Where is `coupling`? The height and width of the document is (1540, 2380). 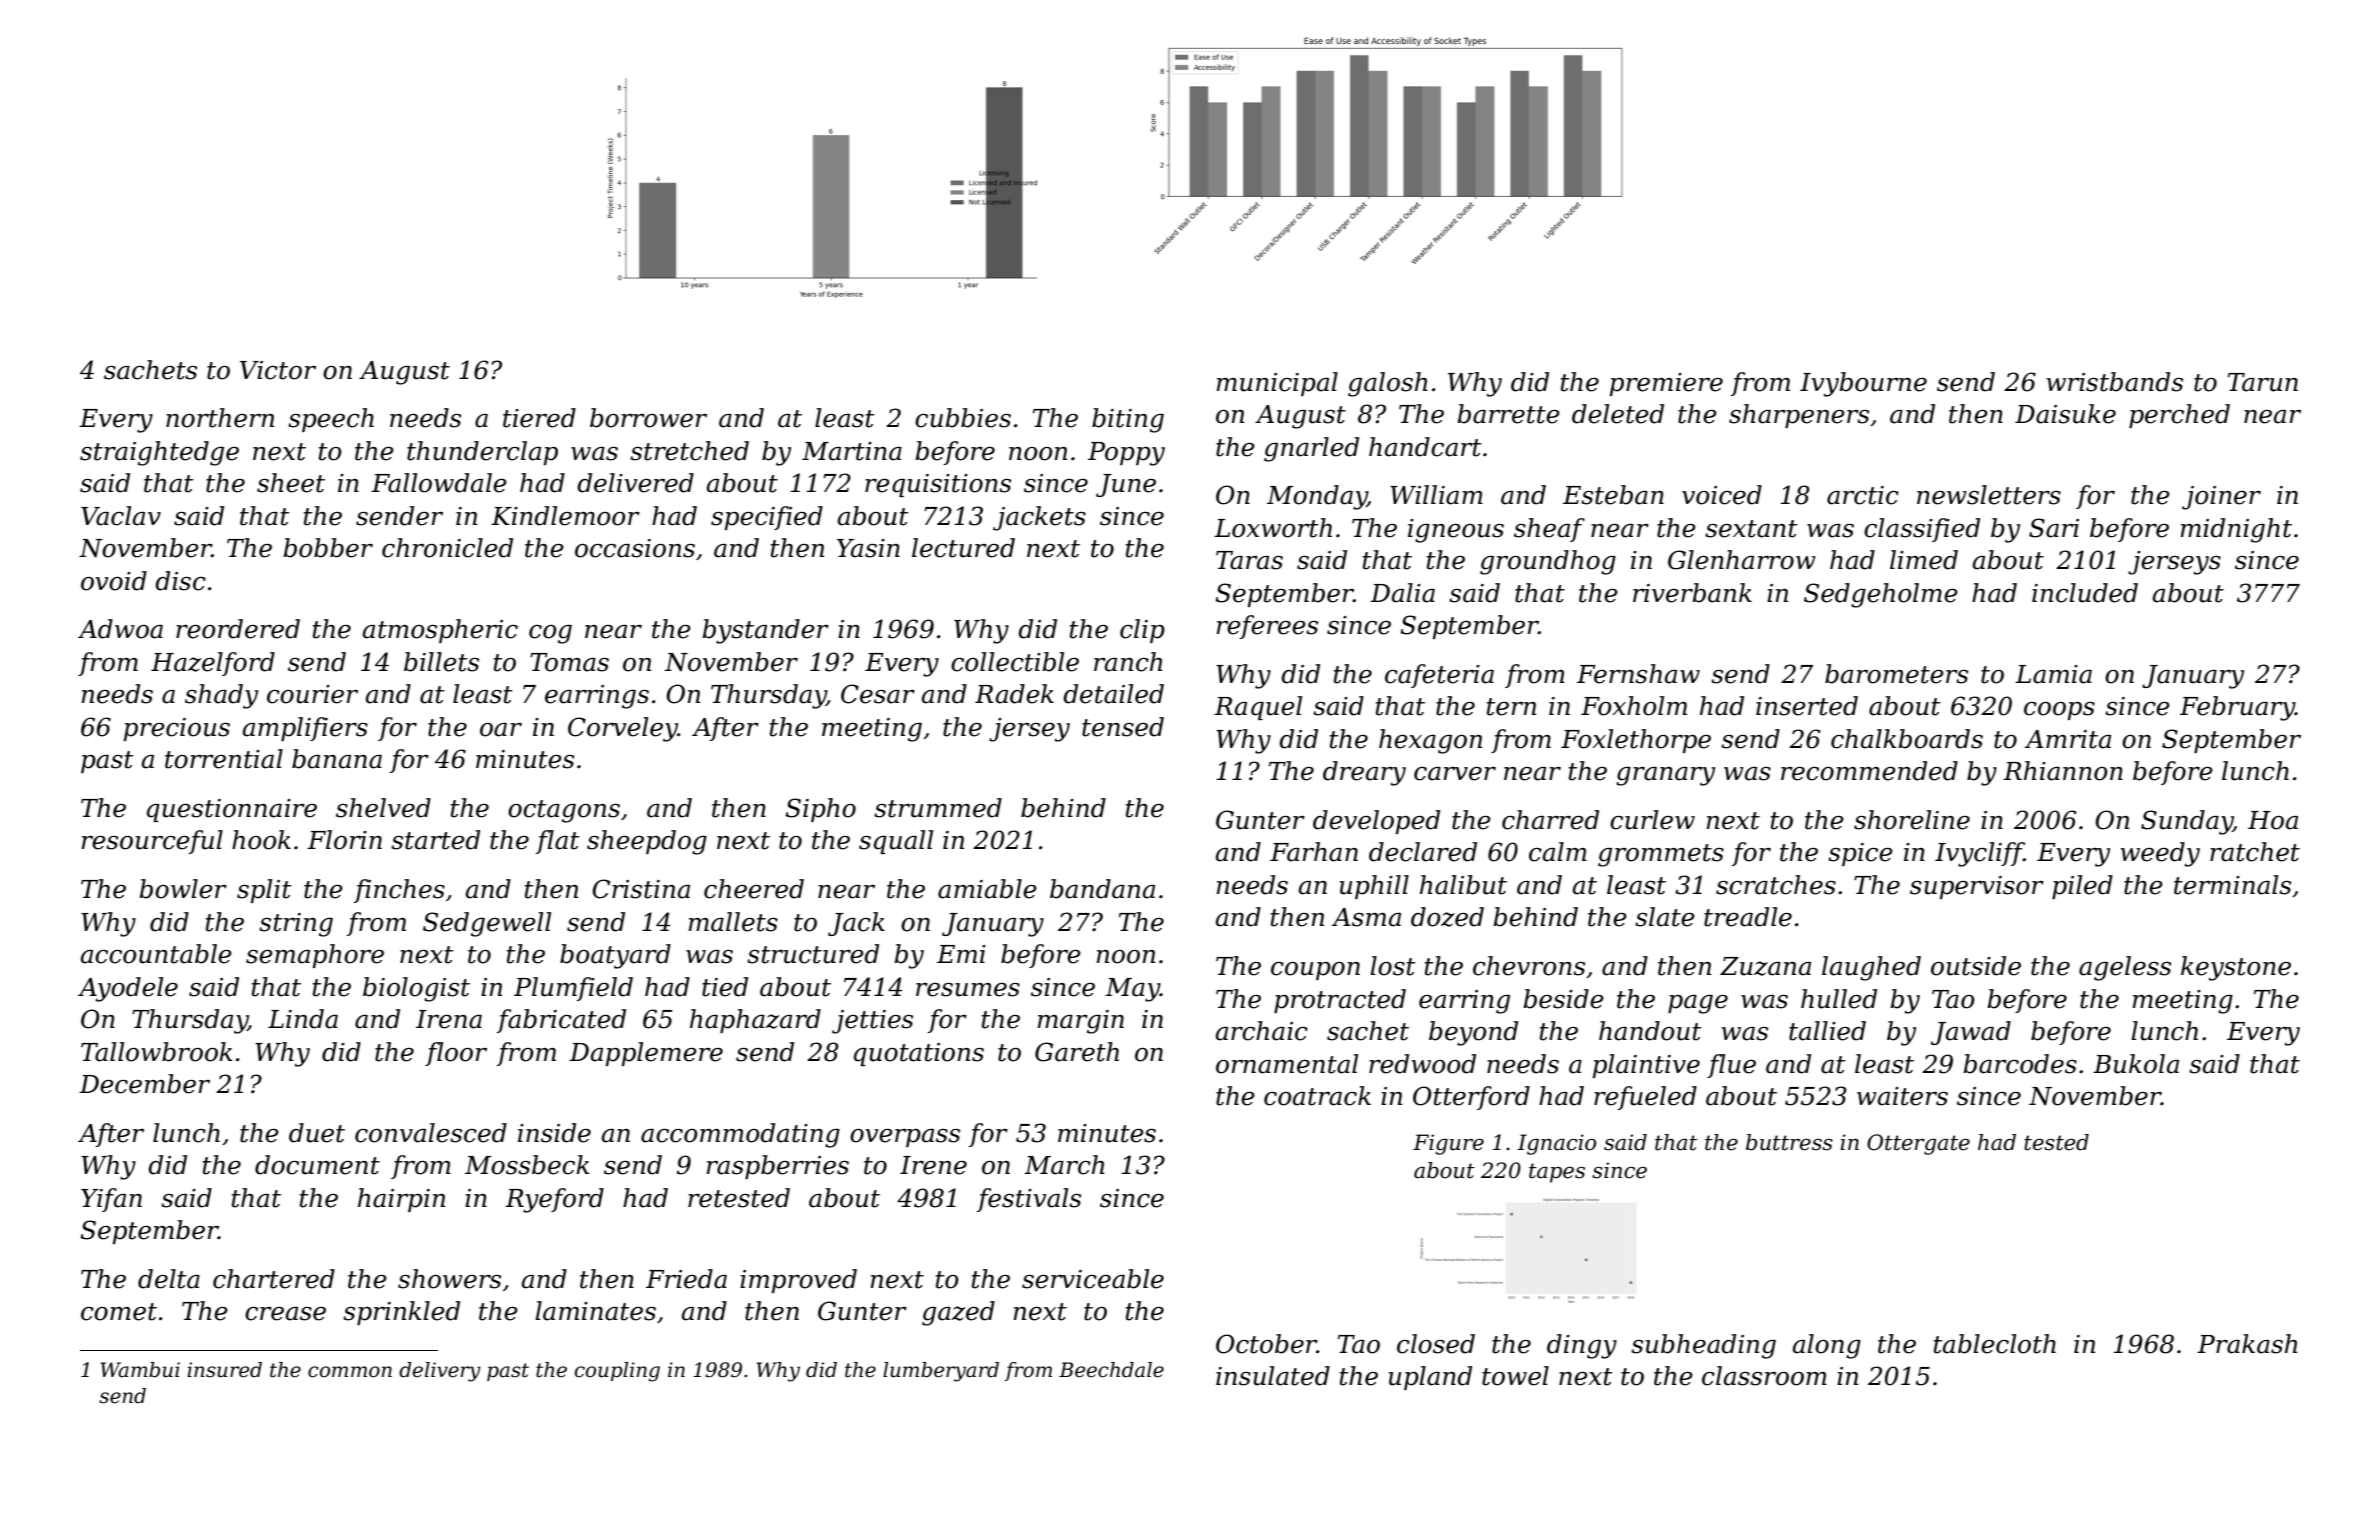 coupling is located at coordinates (617, 1372).
